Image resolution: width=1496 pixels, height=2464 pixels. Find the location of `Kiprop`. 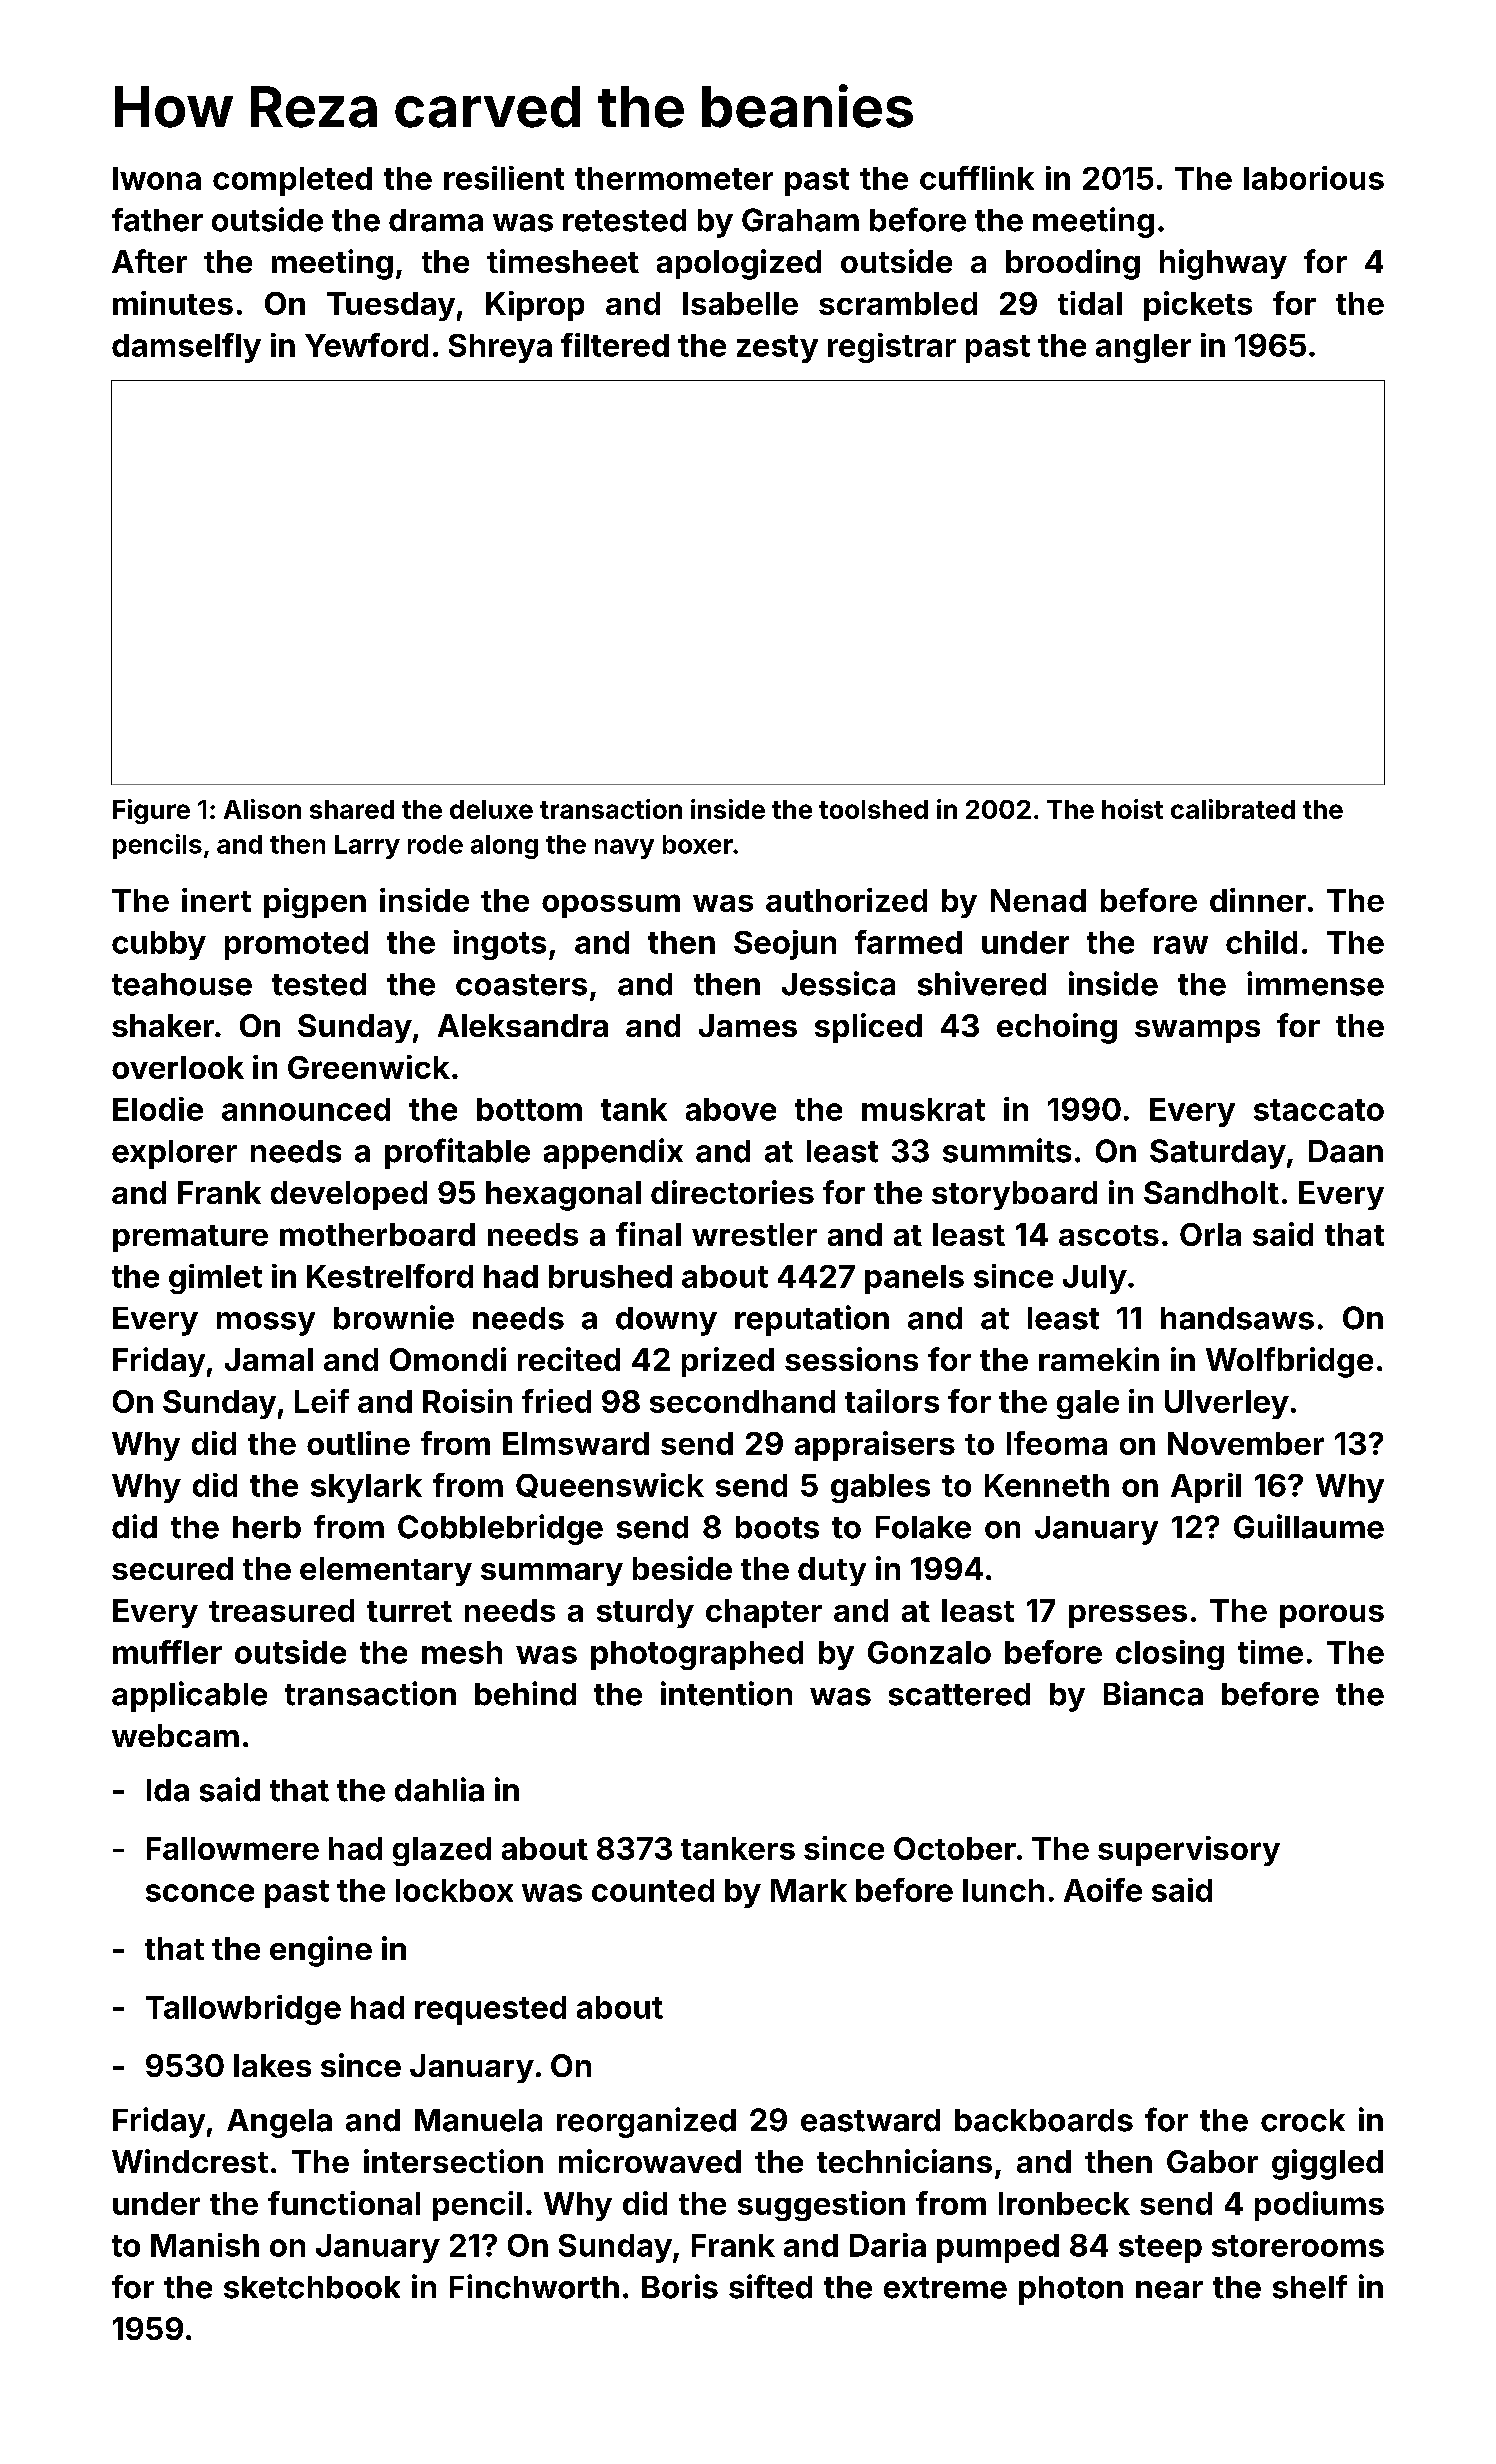

Kiprop is located at coordinates (535, 306).
